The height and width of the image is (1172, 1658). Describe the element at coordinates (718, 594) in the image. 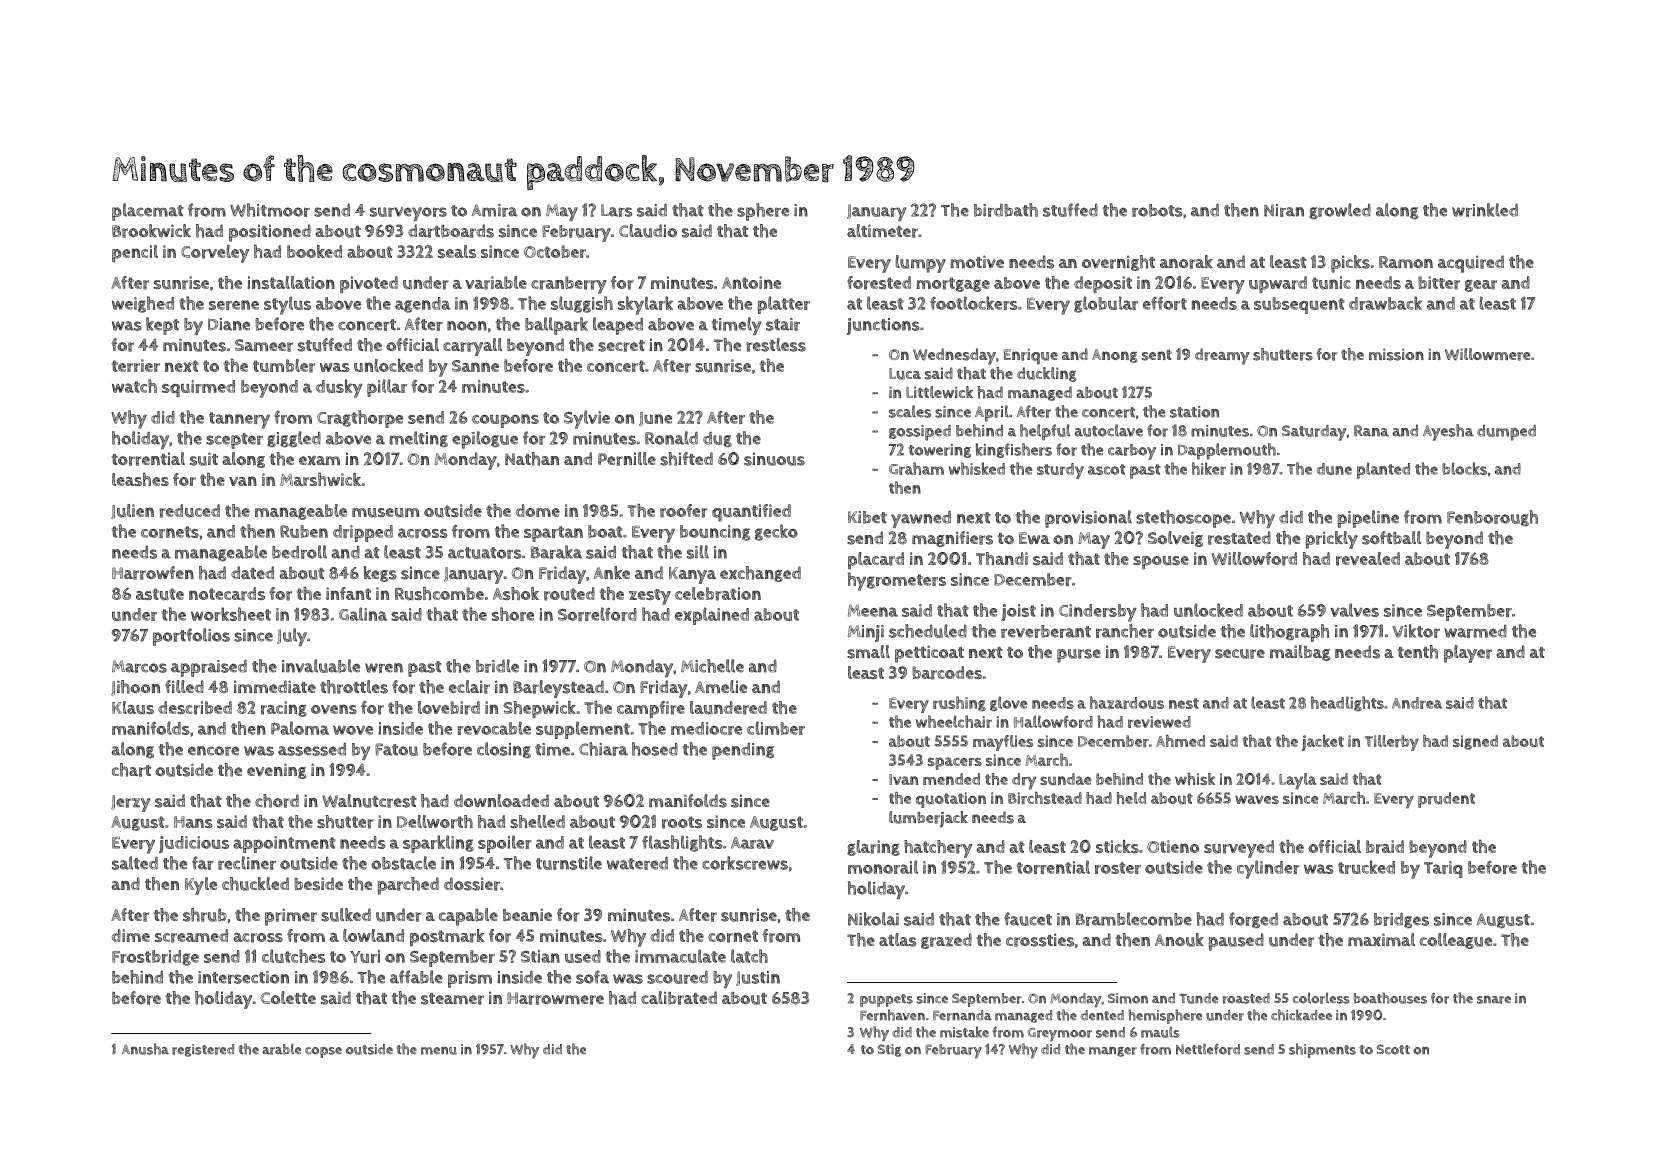

I see `celebration` at that location.
